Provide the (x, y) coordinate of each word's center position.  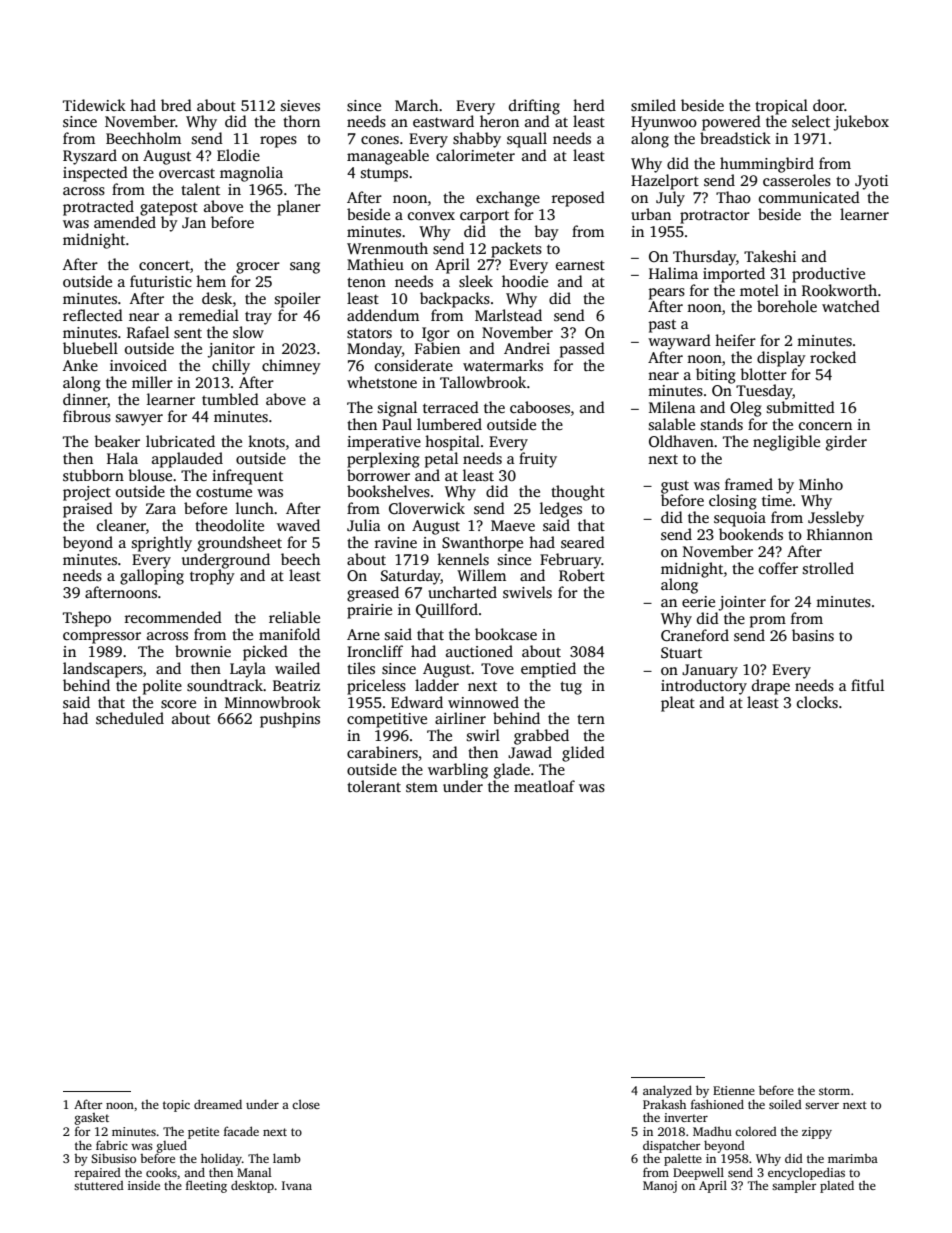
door (828, 105)
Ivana (297, 1185)
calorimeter (475, 155)
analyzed (667, 1091)
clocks (817, 702)
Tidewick (94, 105)
